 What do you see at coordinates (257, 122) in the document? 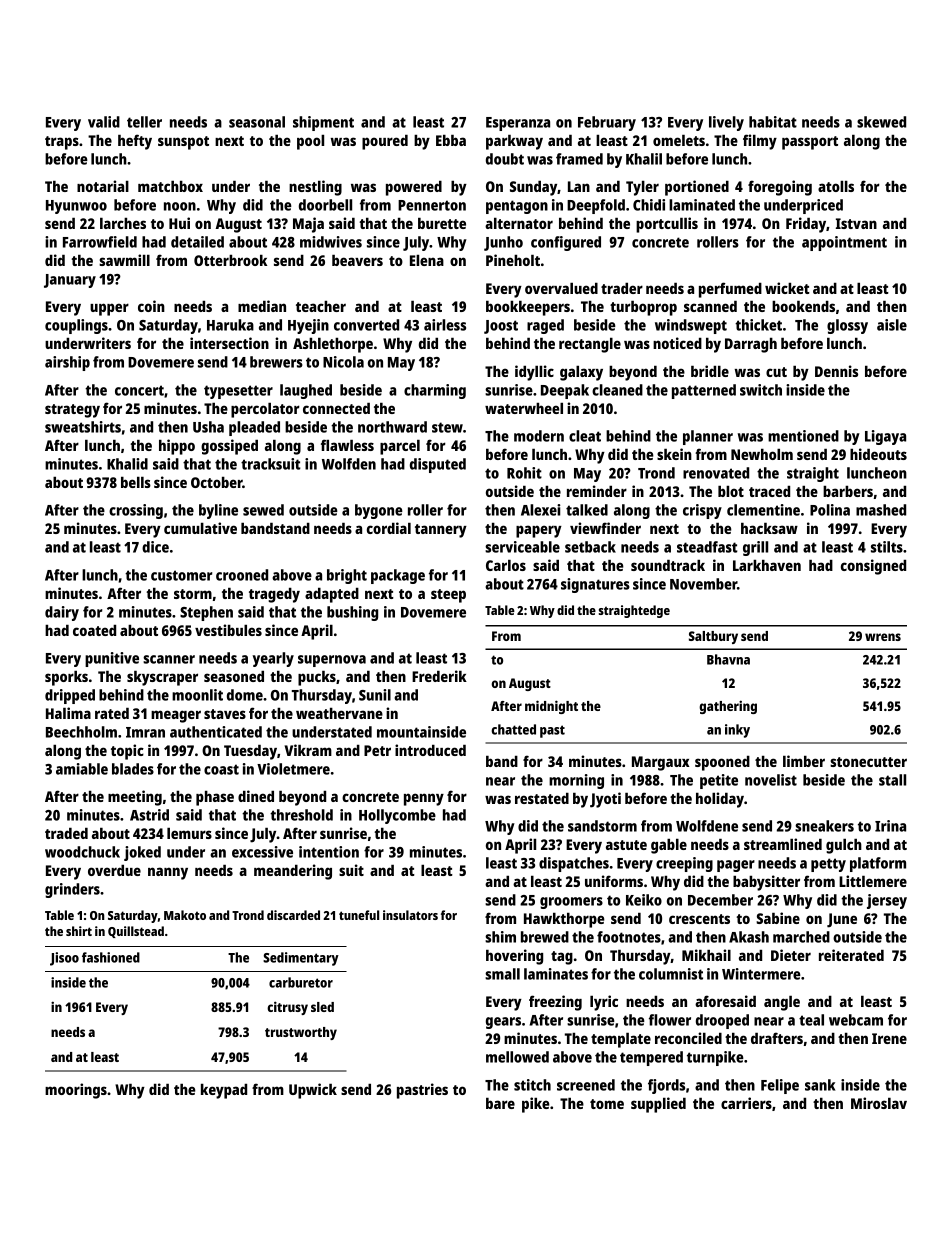
I see `seasonal` at bounding box center [257, 122].
